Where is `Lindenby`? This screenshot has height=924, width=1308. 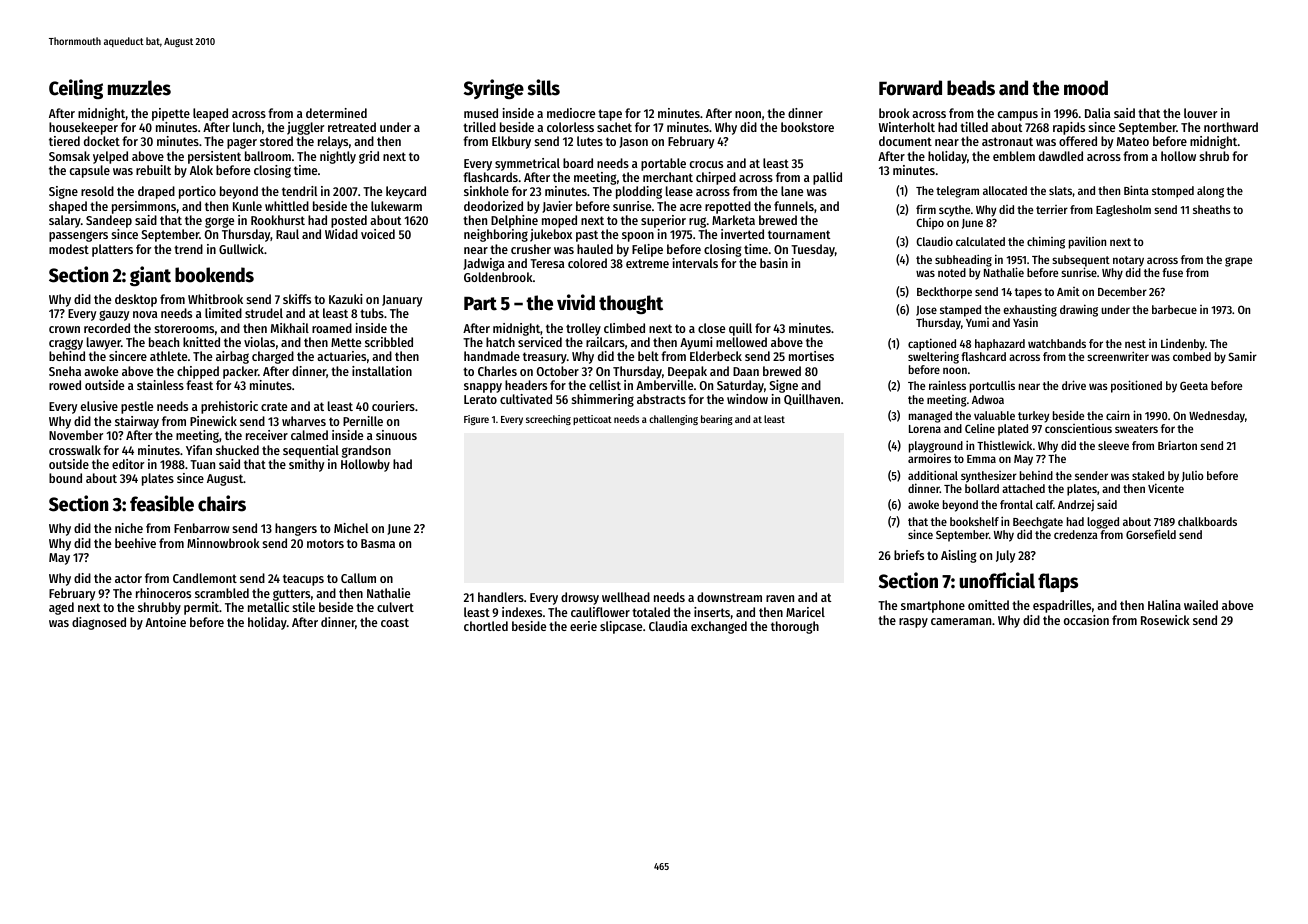
Lindenby is located at coordinates (1183, 345).
